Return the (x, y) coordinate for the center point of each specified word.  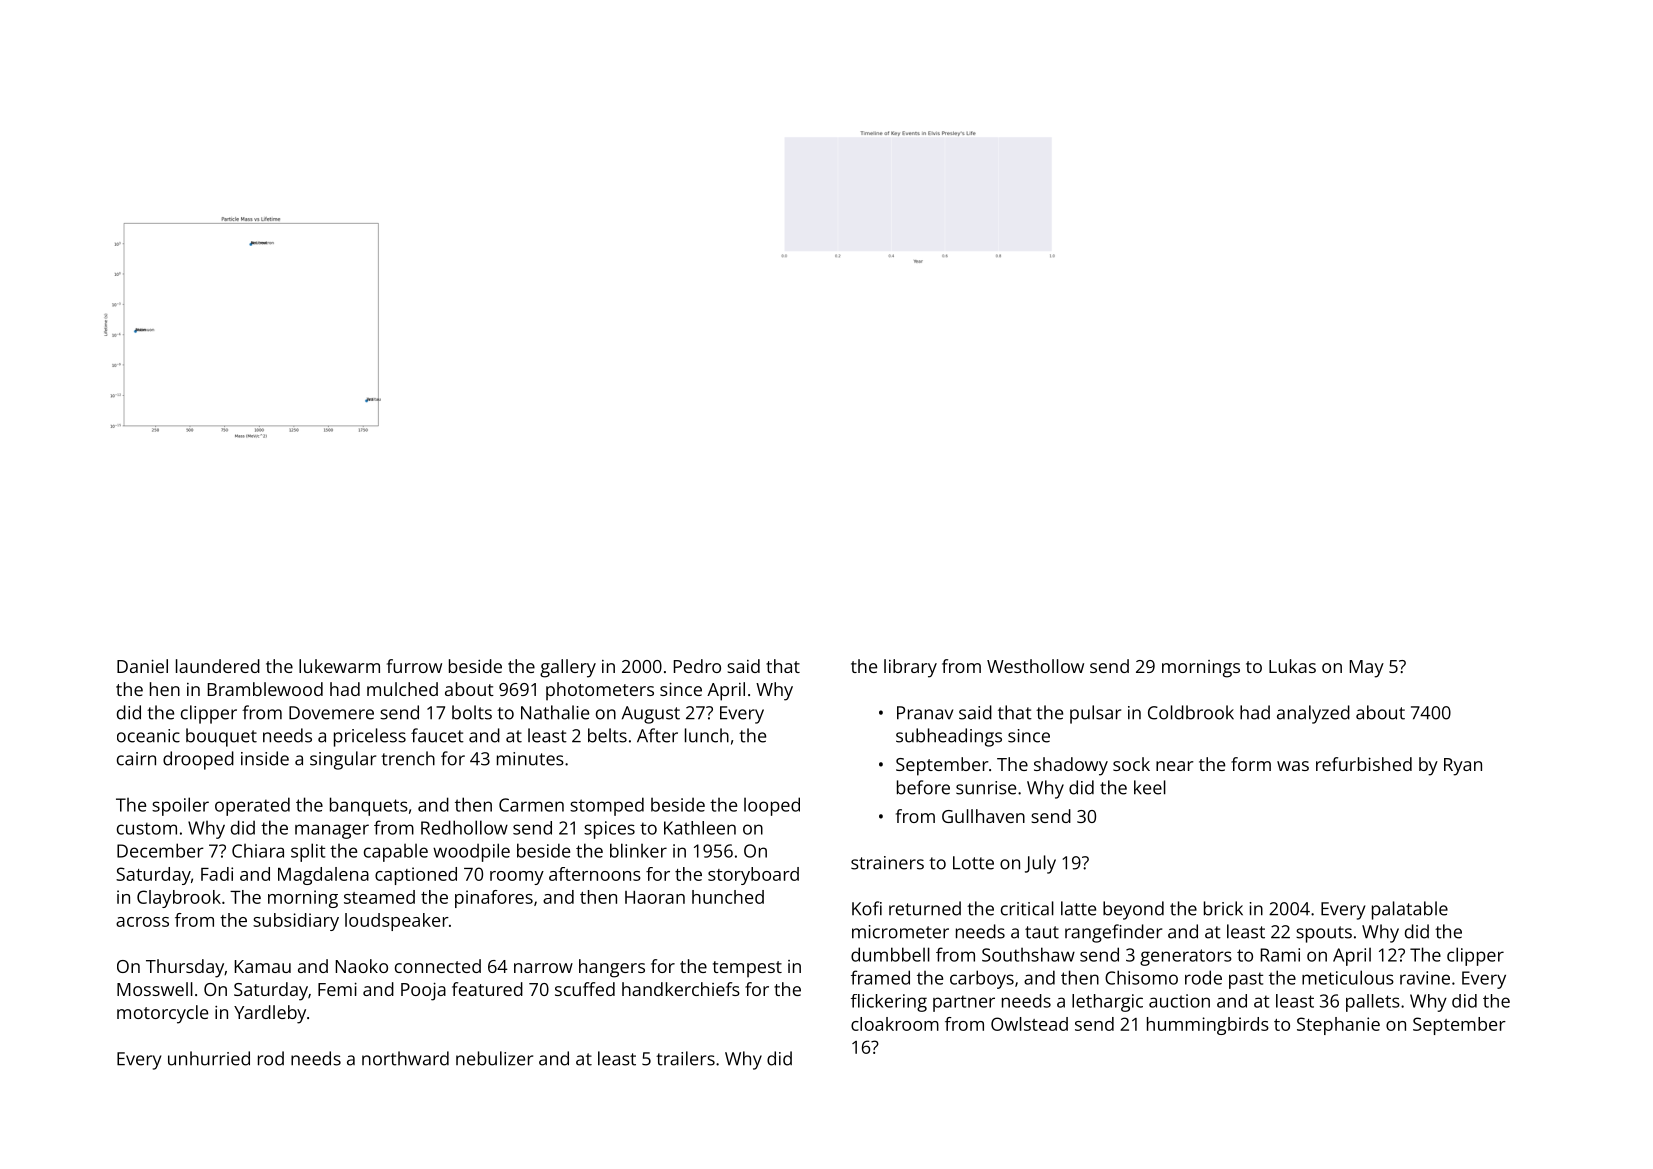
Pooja (423, 991)
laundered (218, 666)
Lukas (1292, 666)
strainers (887, 863)
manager (332, 831)
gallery (568, 668)
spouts (1324, 934)
